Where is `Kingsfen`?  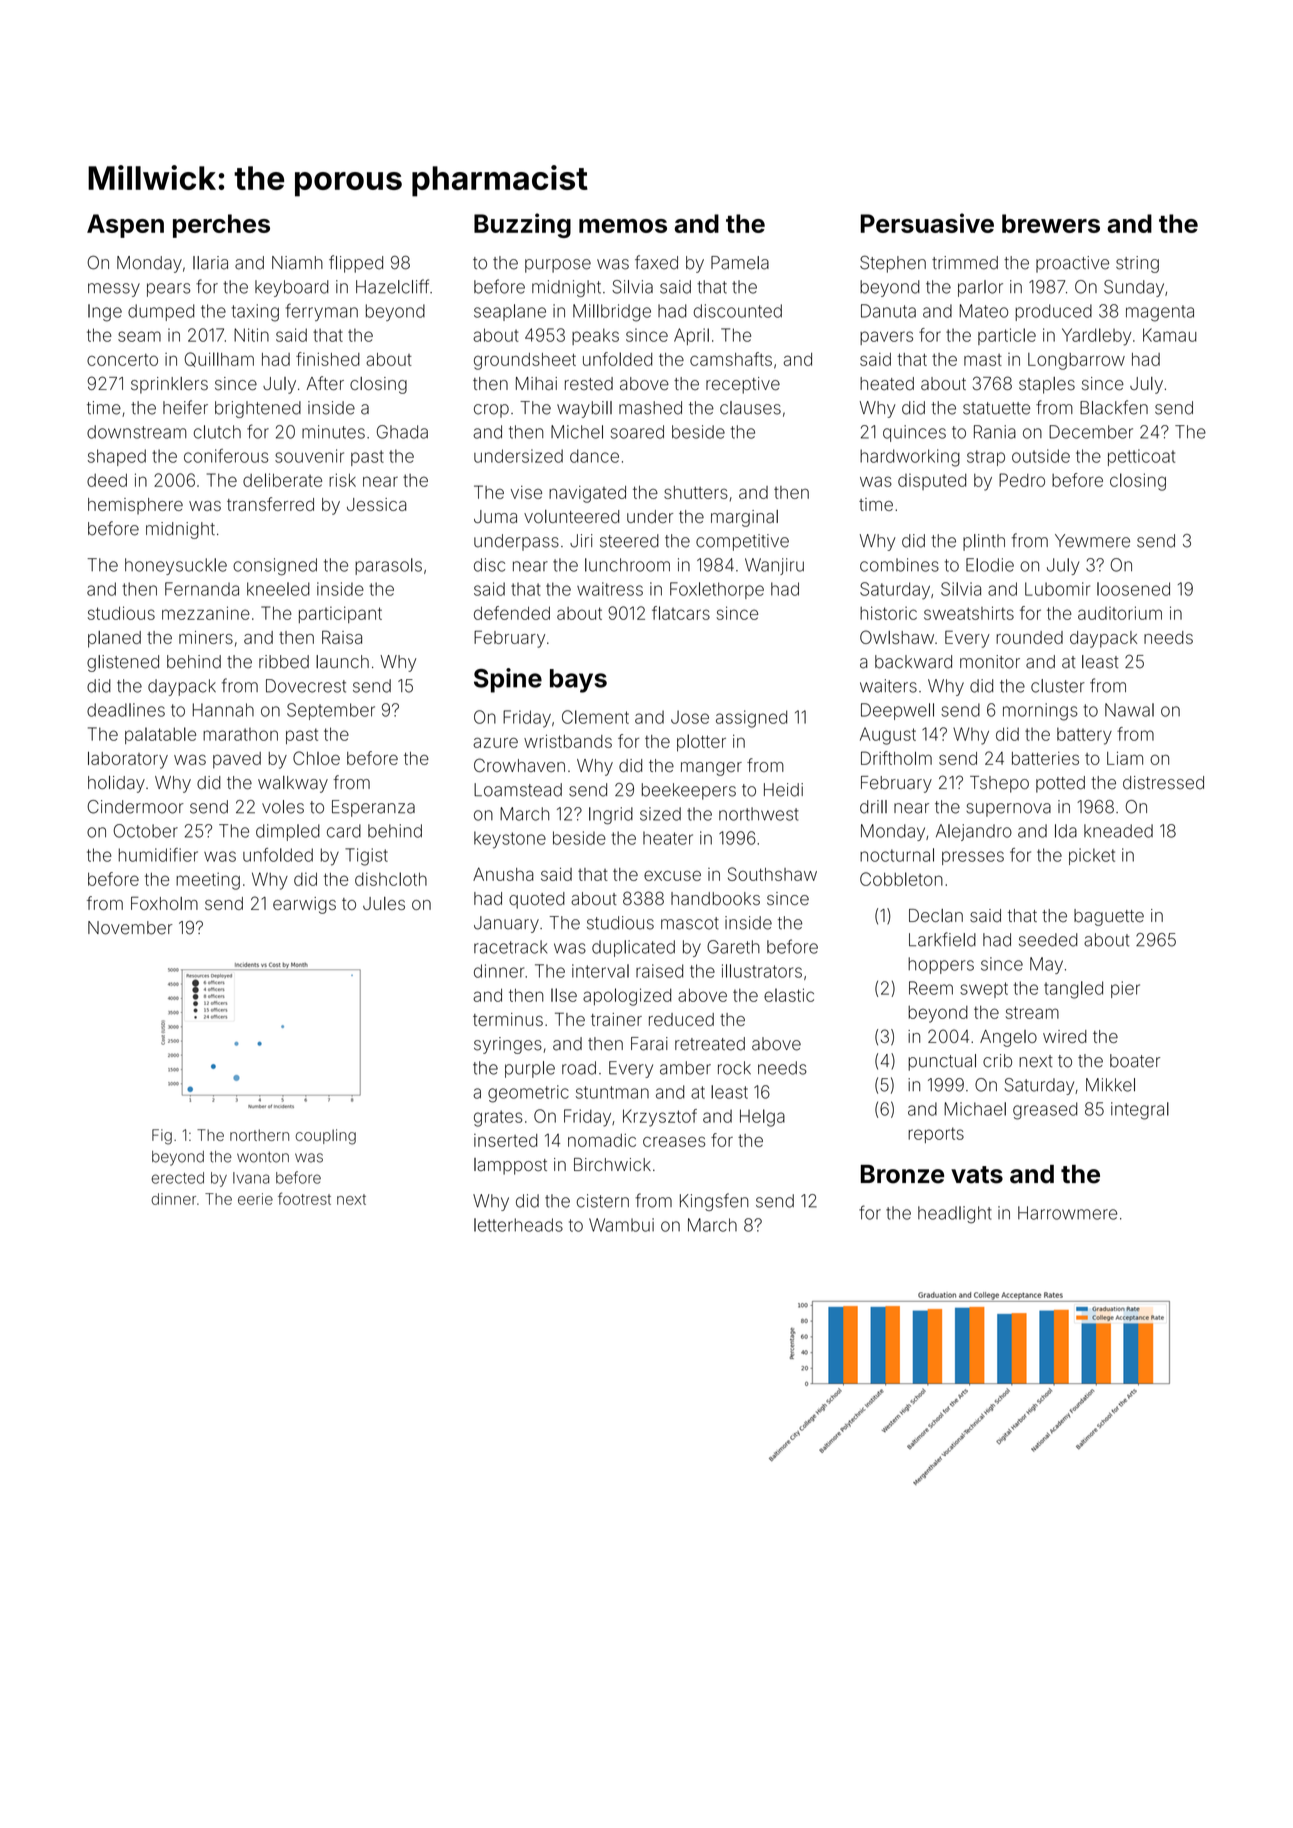 Kingsfen is located at coordinates (714, 1202).
